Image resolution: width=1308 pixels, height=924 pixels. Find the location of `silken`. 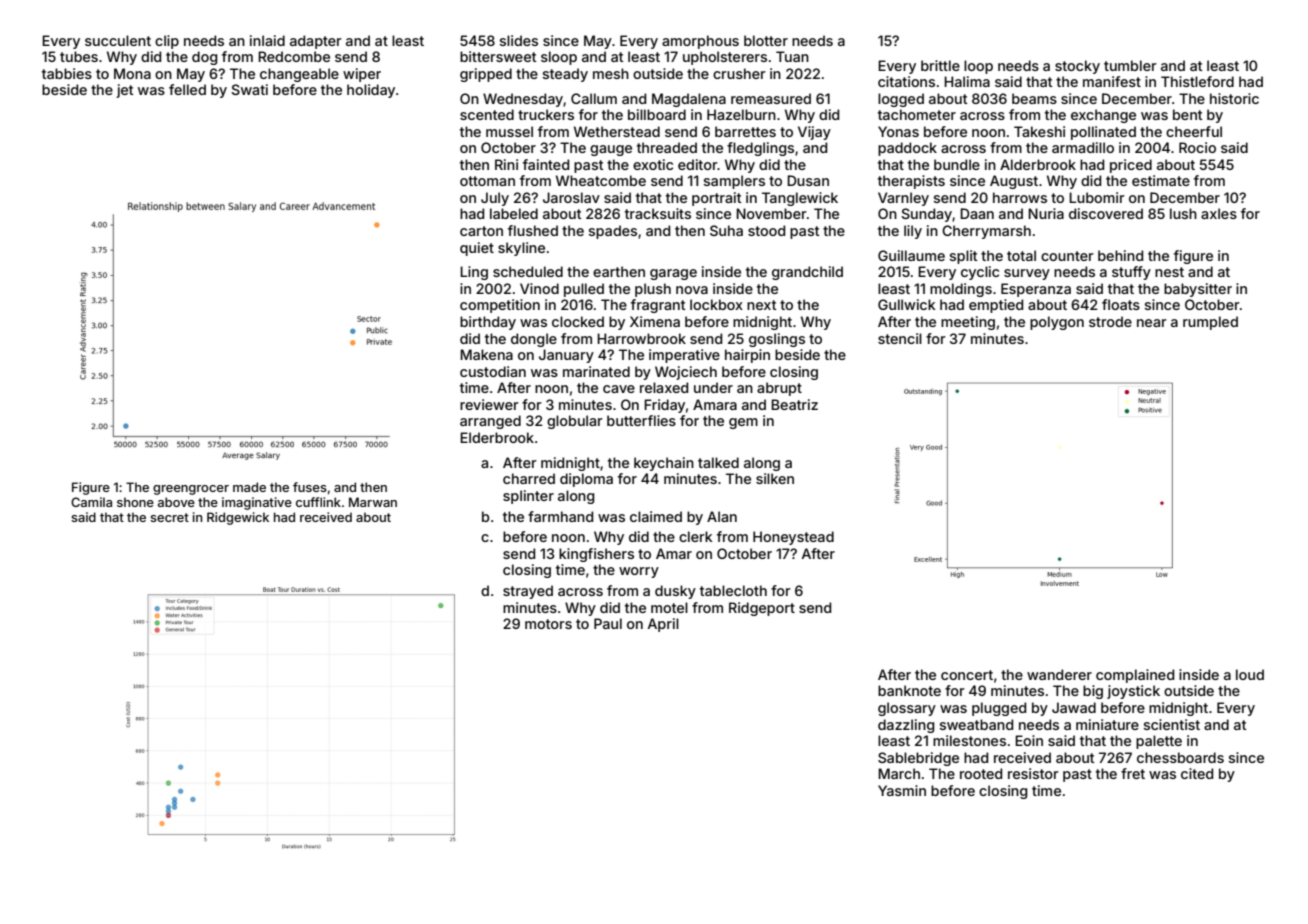

silken is located at coordinates (775, 478).
